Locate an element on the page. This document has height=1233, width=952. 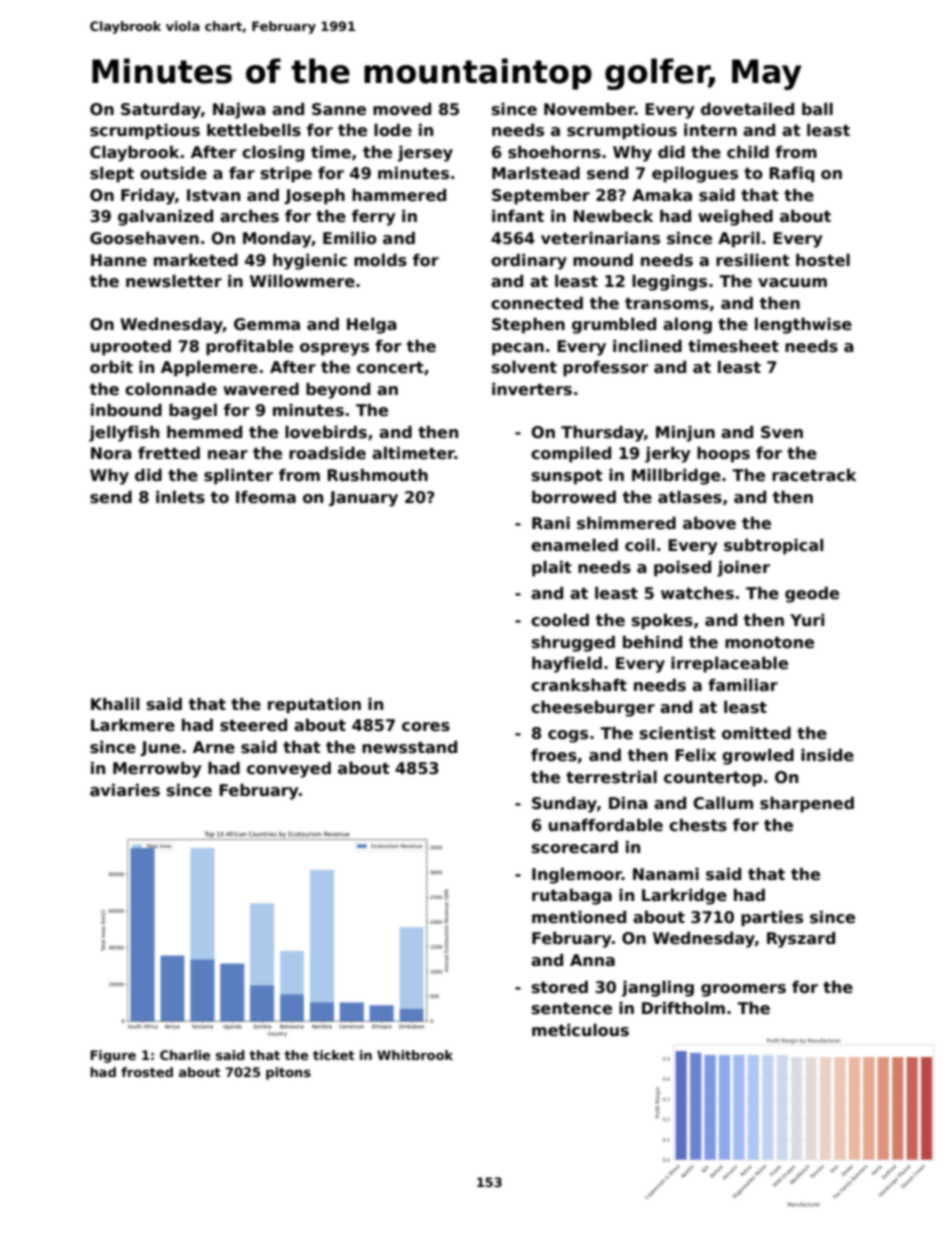
infant is located at coordinates (518, 216).
